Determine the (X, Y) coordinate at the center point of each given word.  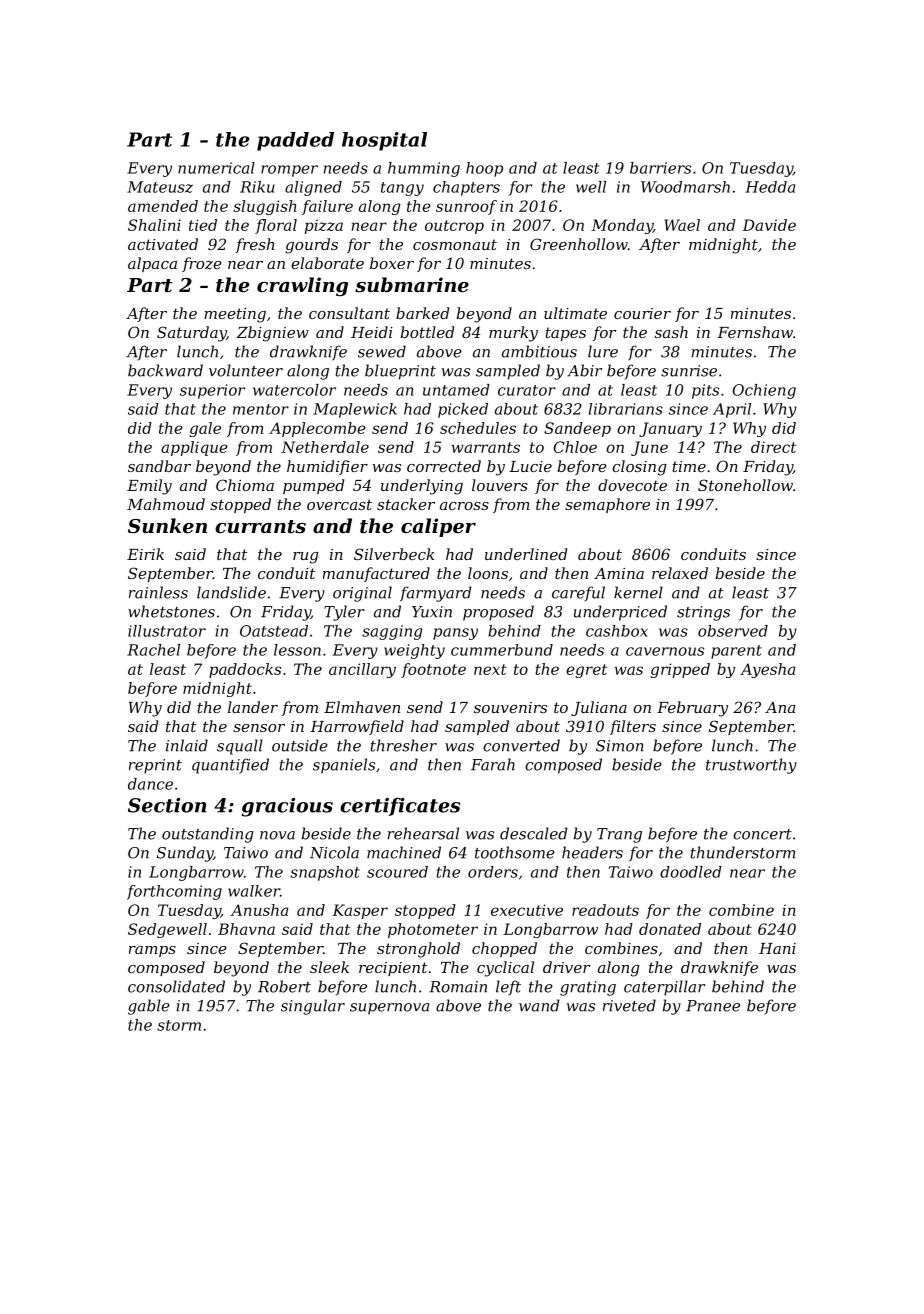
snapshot (325, 873)
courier (642, 313)
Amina (619, 573)
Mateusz (160, 187)
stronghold (418, 950)
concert (762, 834)
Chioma (245, 485)
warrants (486, 447)
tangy (402, 189)
